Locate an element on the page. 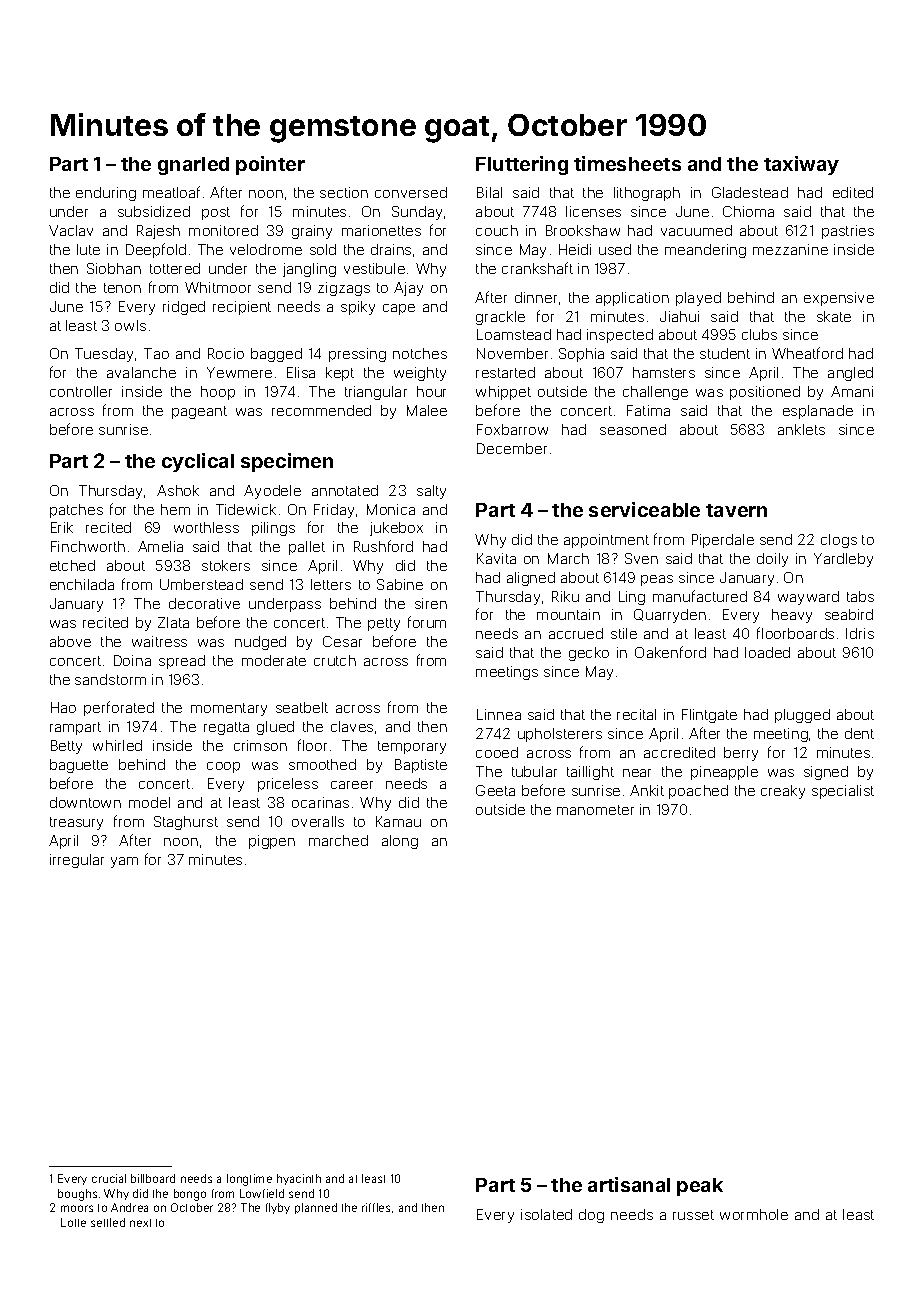 The image size is (924, 1308). riffles is located at coordinates (376, 1207).
